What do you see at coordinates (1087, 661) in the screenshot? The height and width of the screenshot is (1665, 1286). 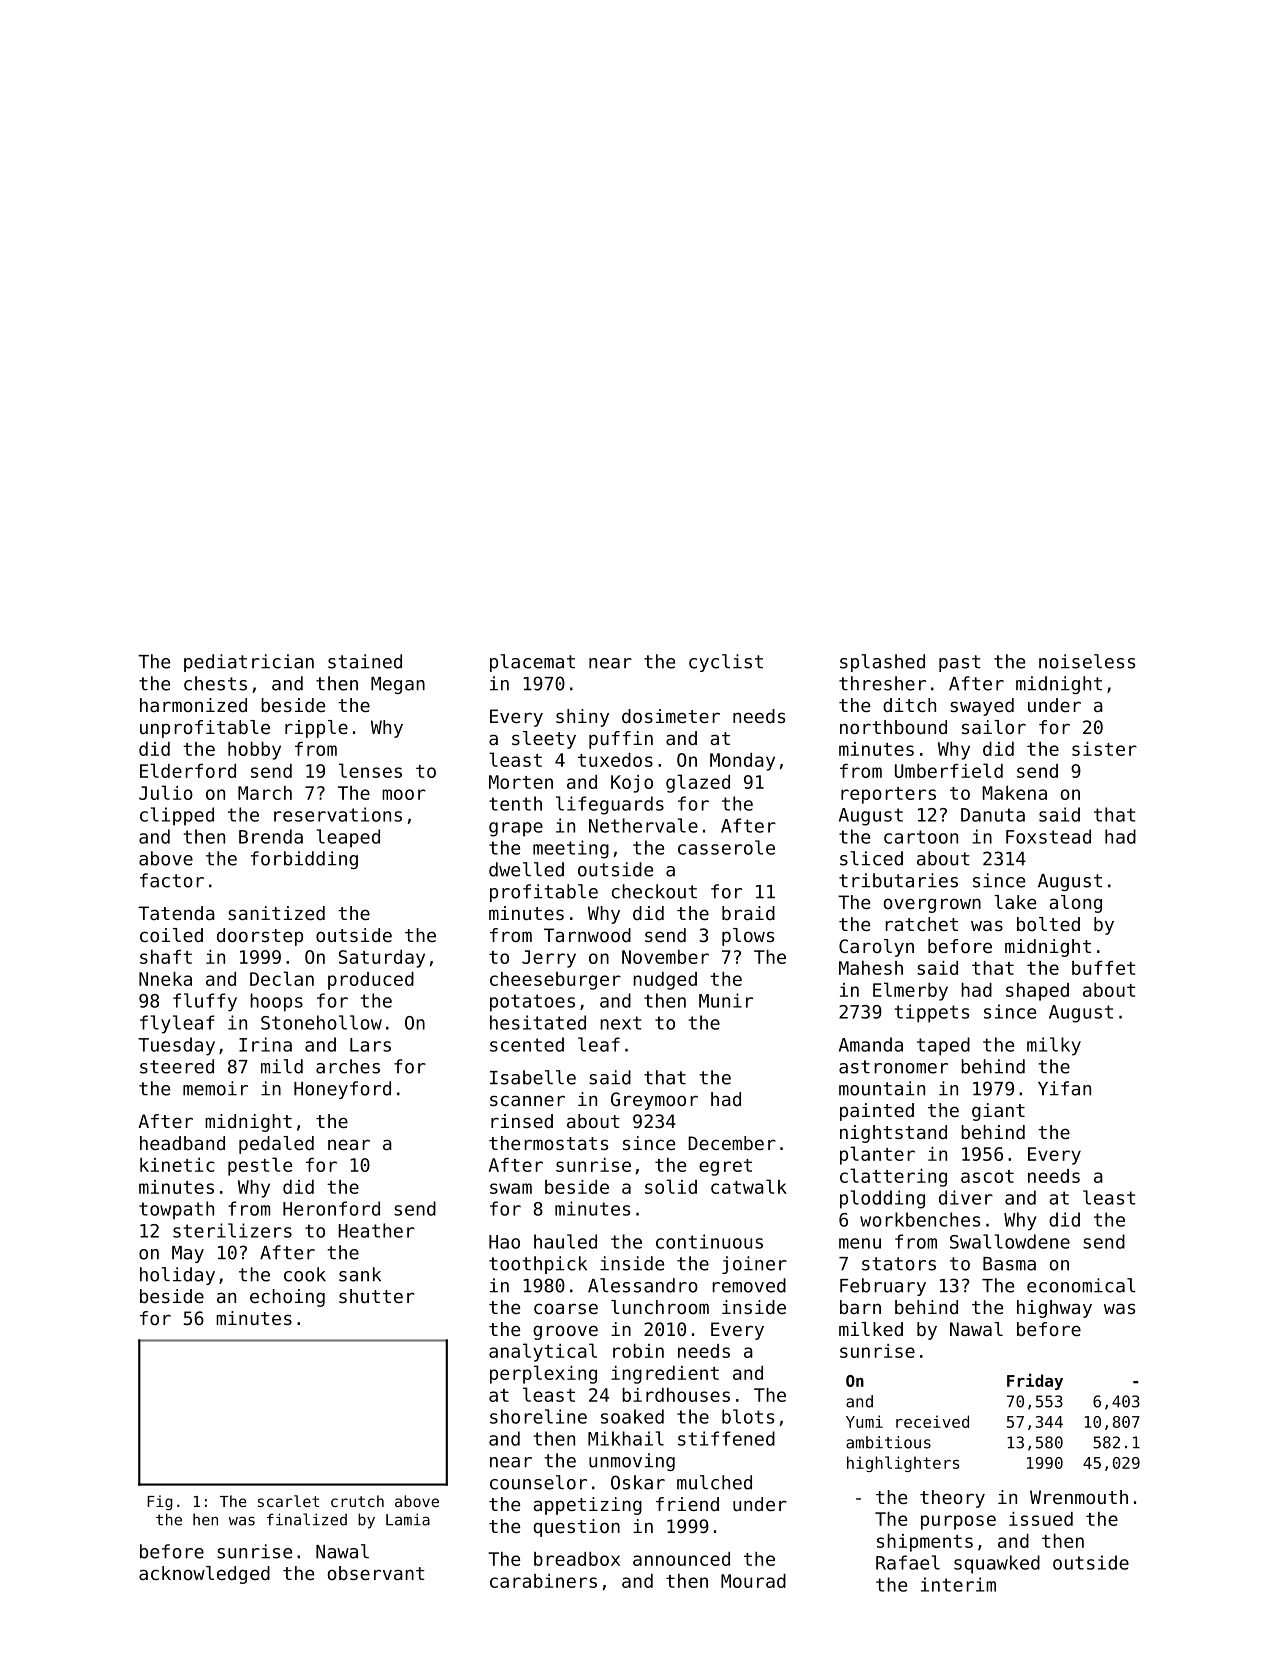 I see `noiseless` at bounding box center [1087, 661].
